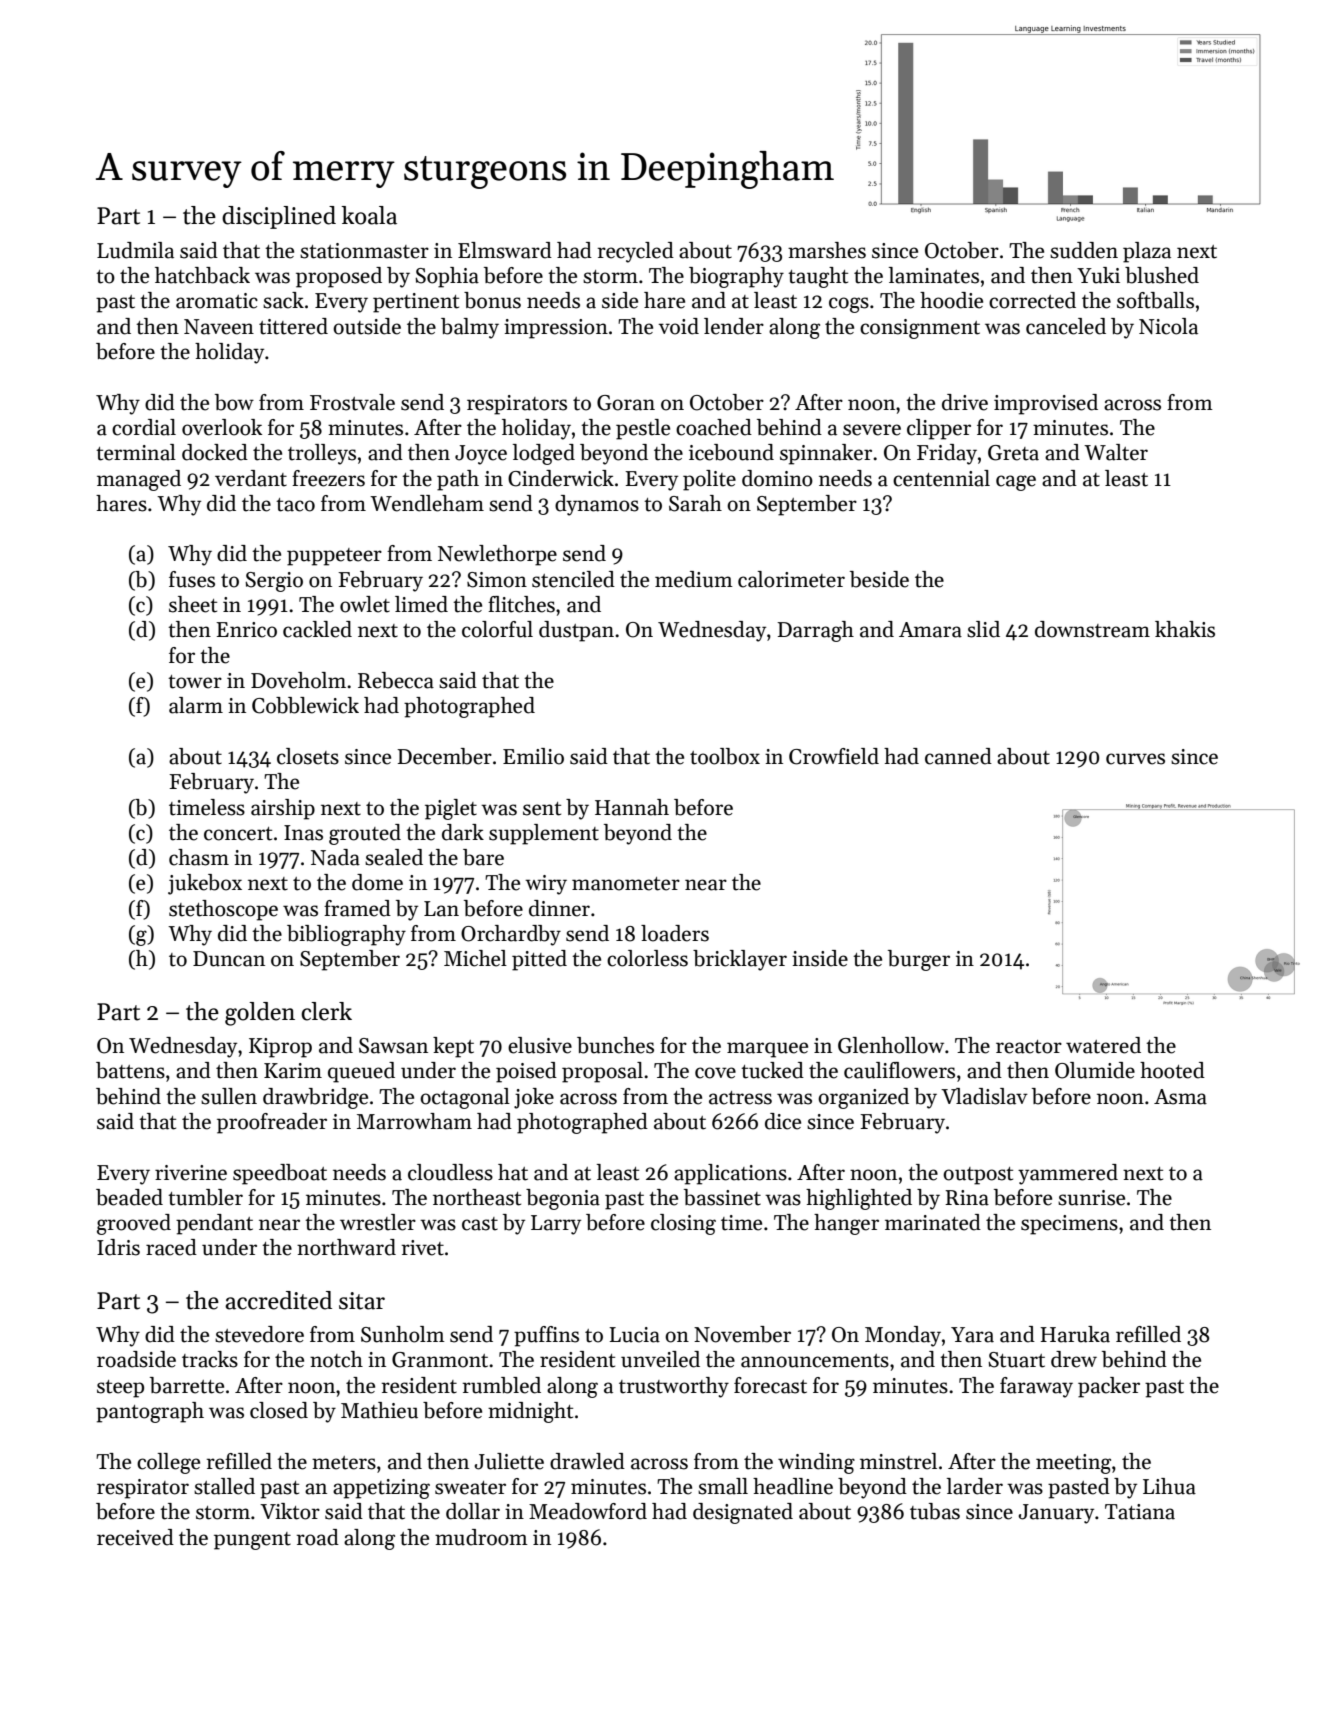 Image resolution: width=1324 pixels, height=1713 pixels. I want to click on sealed, so click(394, 857).
